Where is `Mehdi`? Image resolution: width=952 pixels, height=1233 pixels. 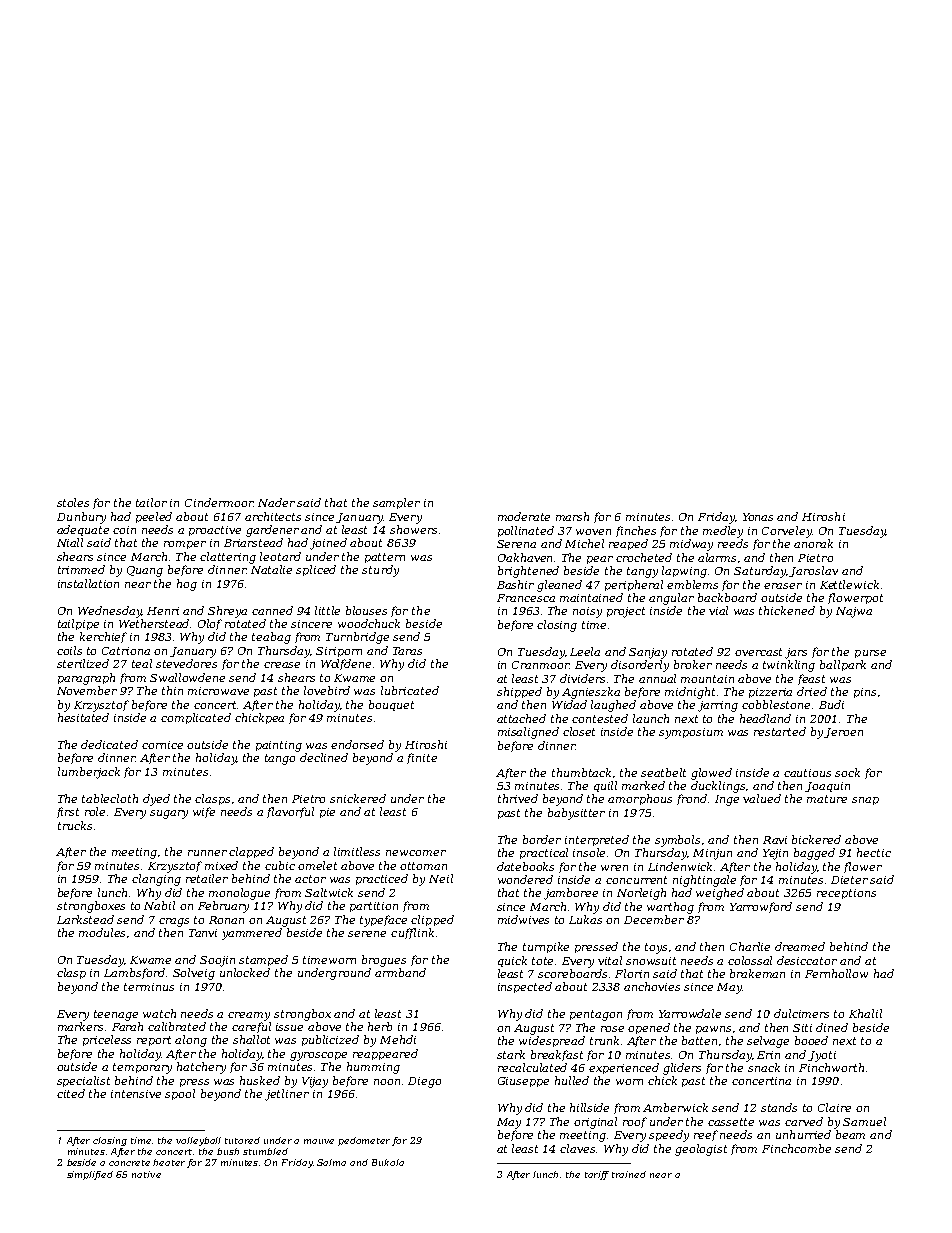 Mehdi is located at coordinates (398, 1039).
